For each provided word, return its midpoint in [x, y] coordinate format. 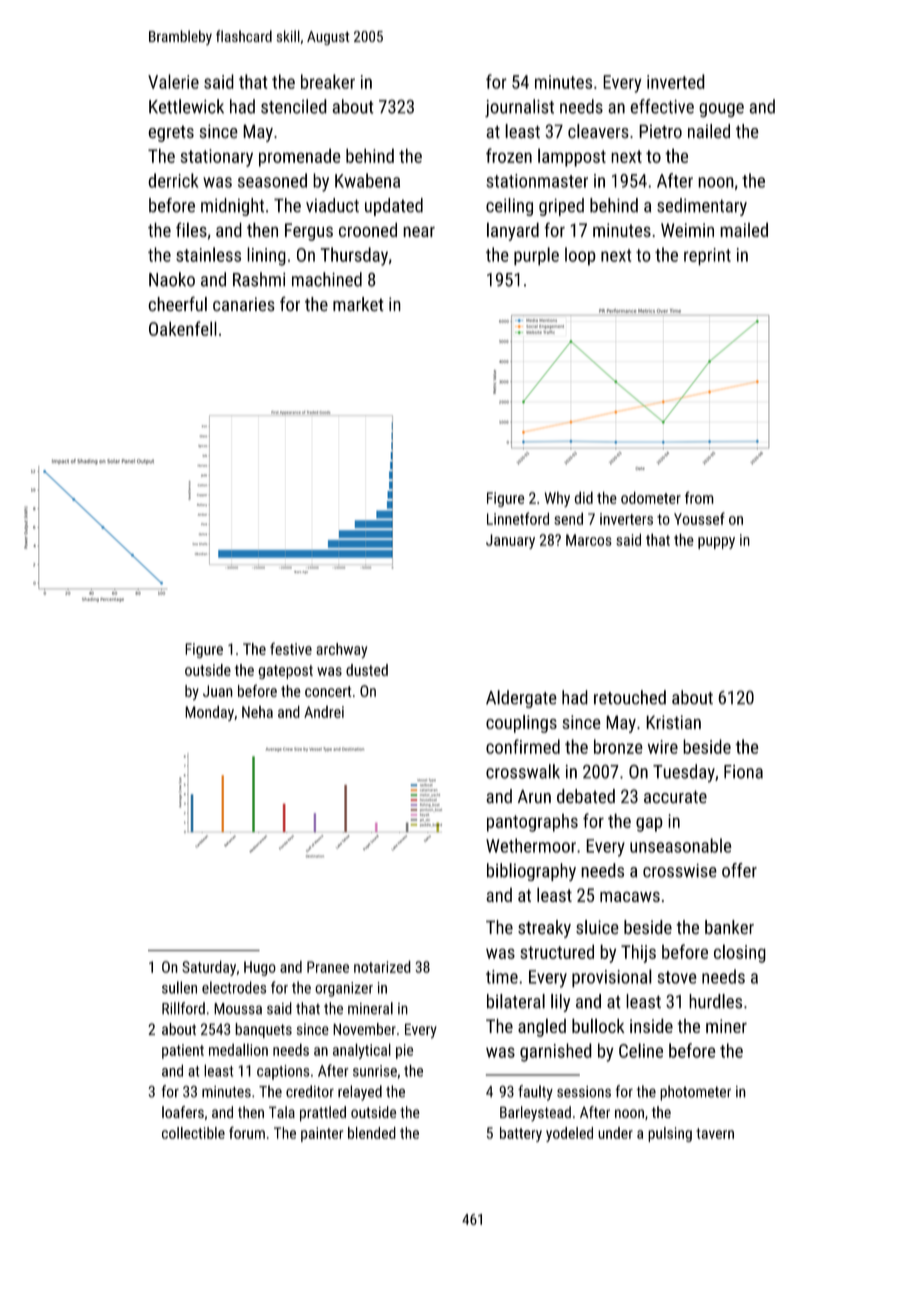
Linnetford [518, 518]
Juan [218, 691]
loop [580, 256]
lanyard [513, 231]
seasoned [272, 180]
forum [247, 1132]
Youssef [699, 518]
